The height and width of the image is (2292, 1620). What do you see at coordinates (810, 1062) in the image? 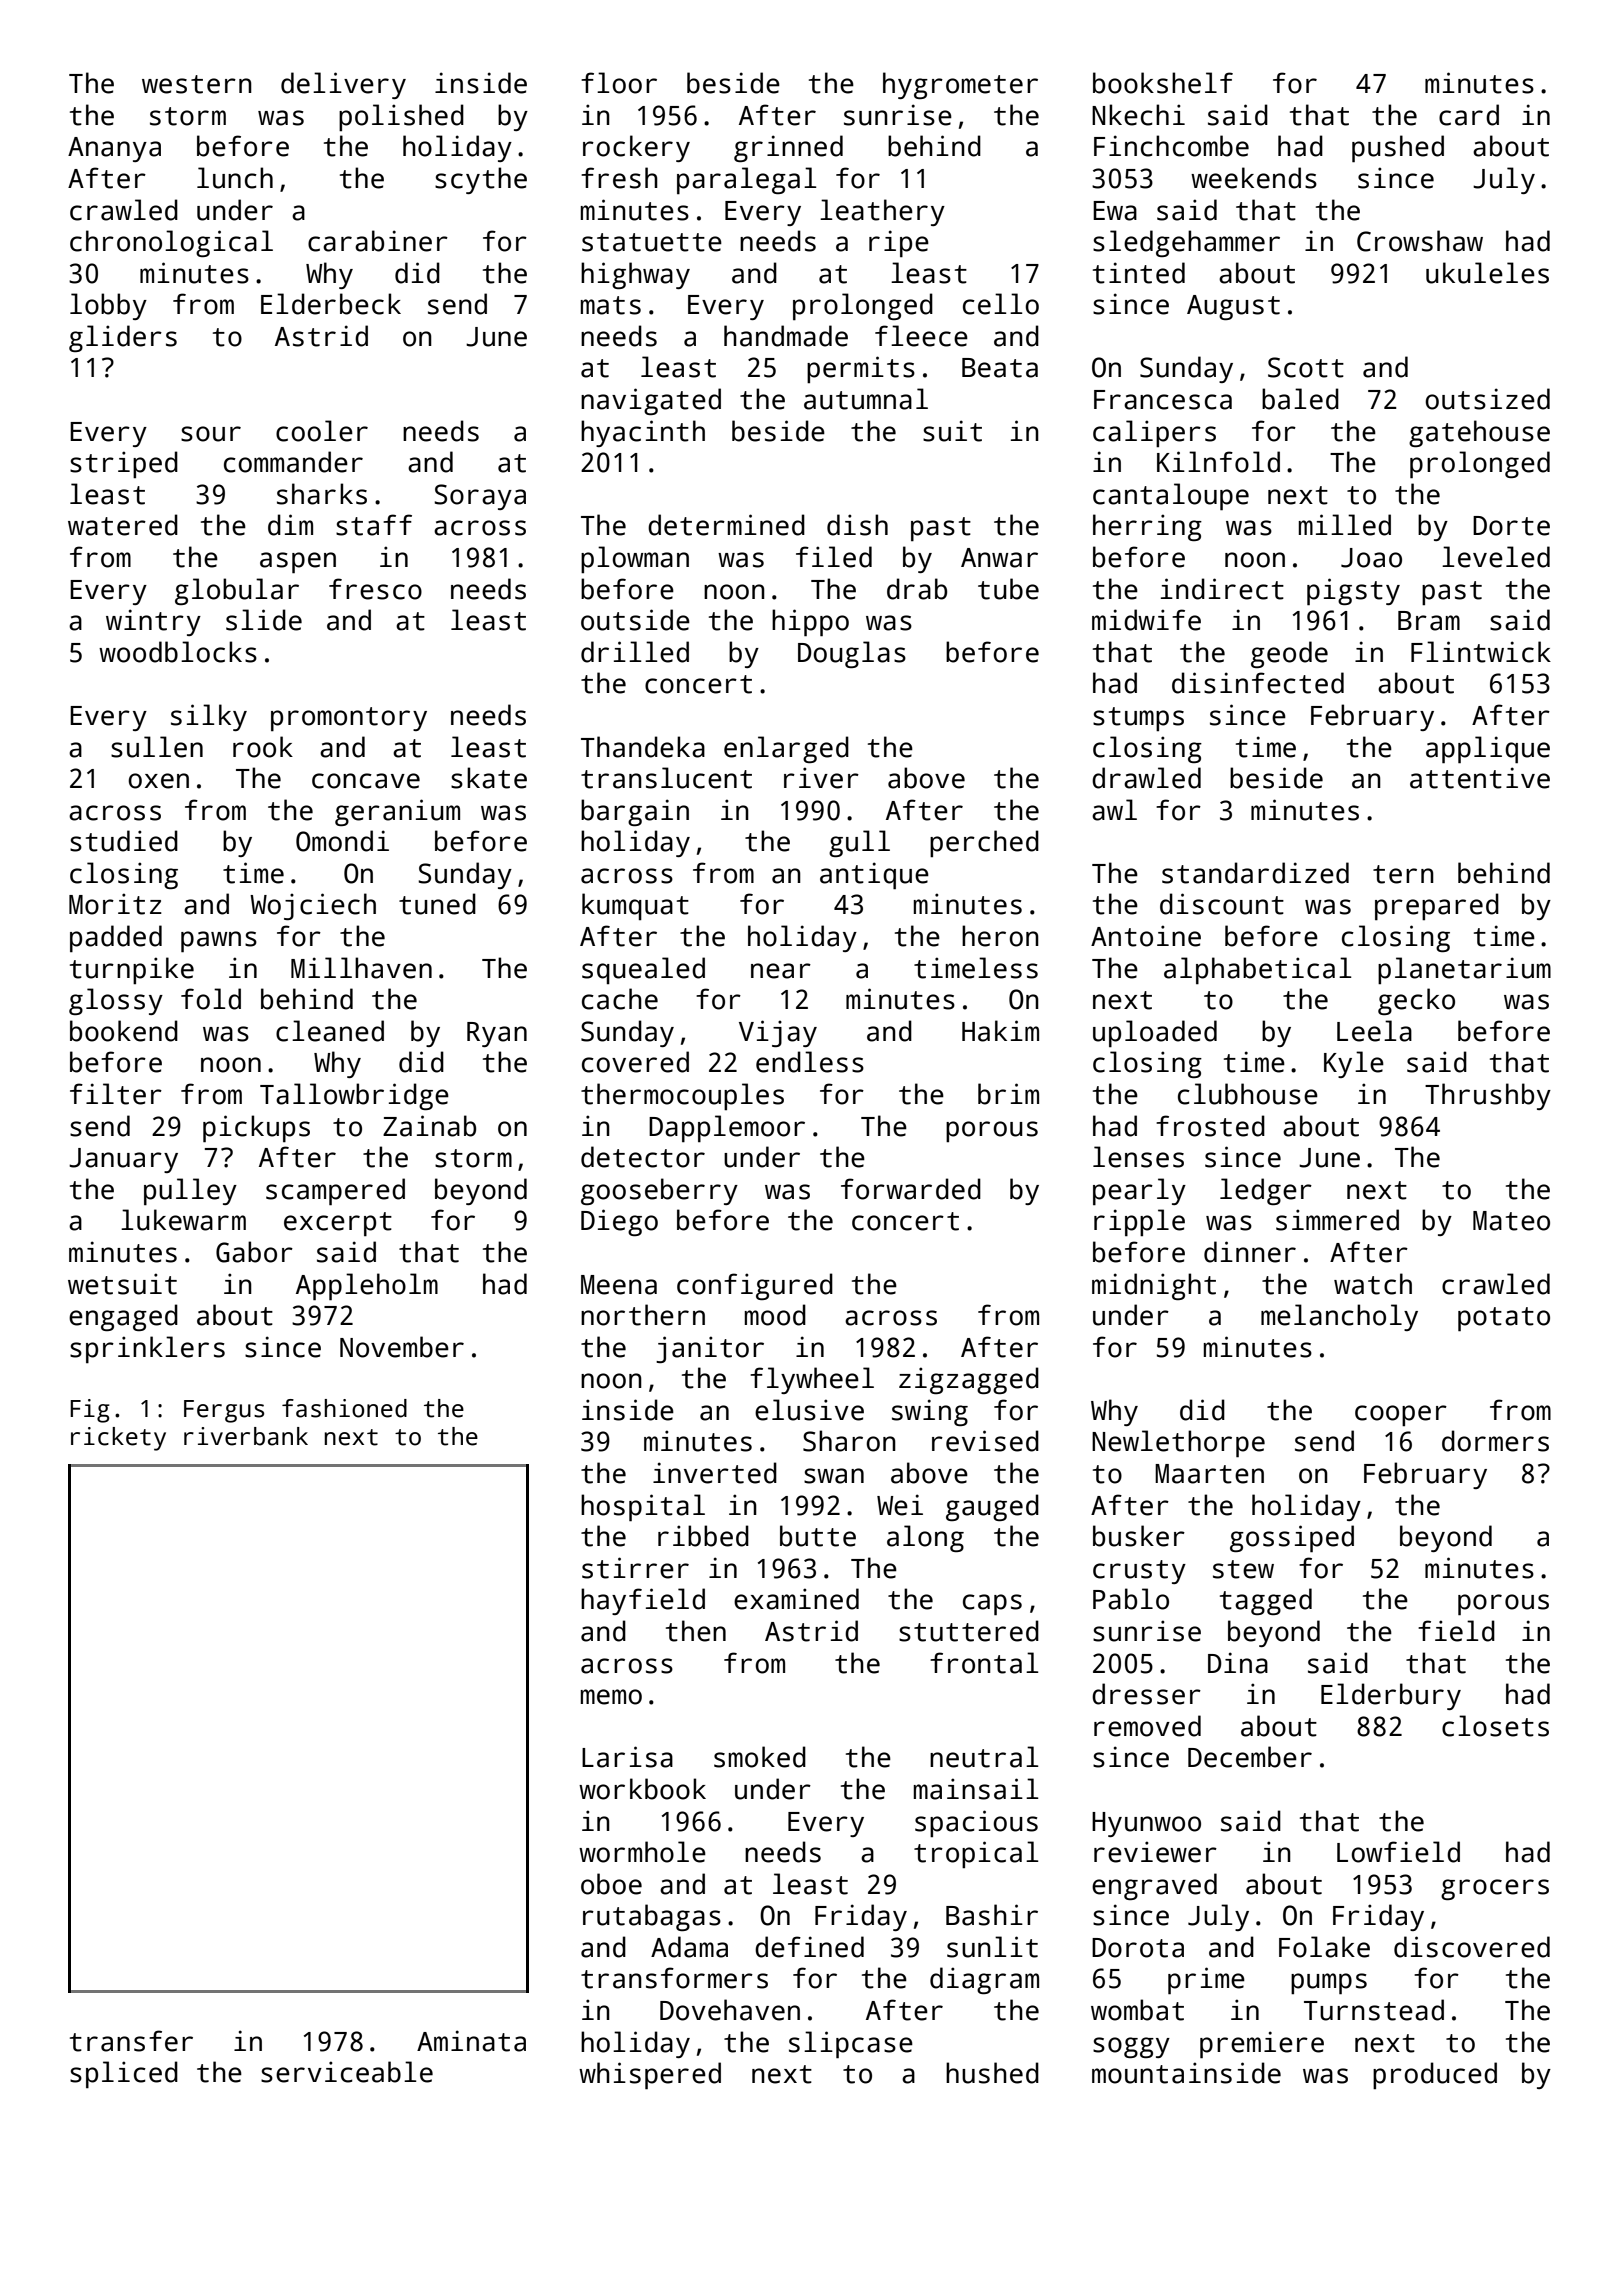
I see `endless` at bounding box center [810, 1062].
